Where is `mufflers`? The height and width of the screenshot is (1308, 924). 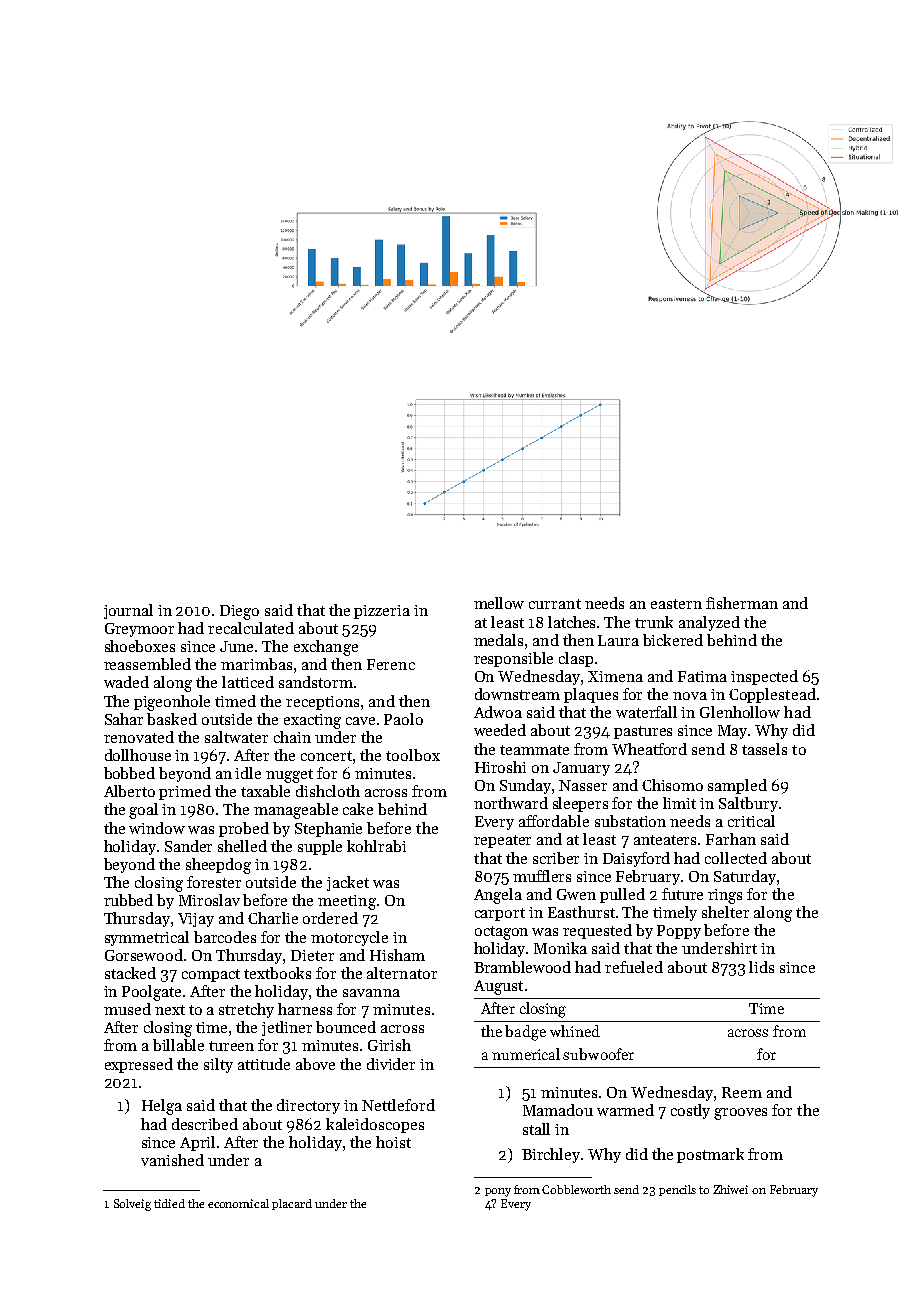 mufflers is located at coordinates (542, 876).
